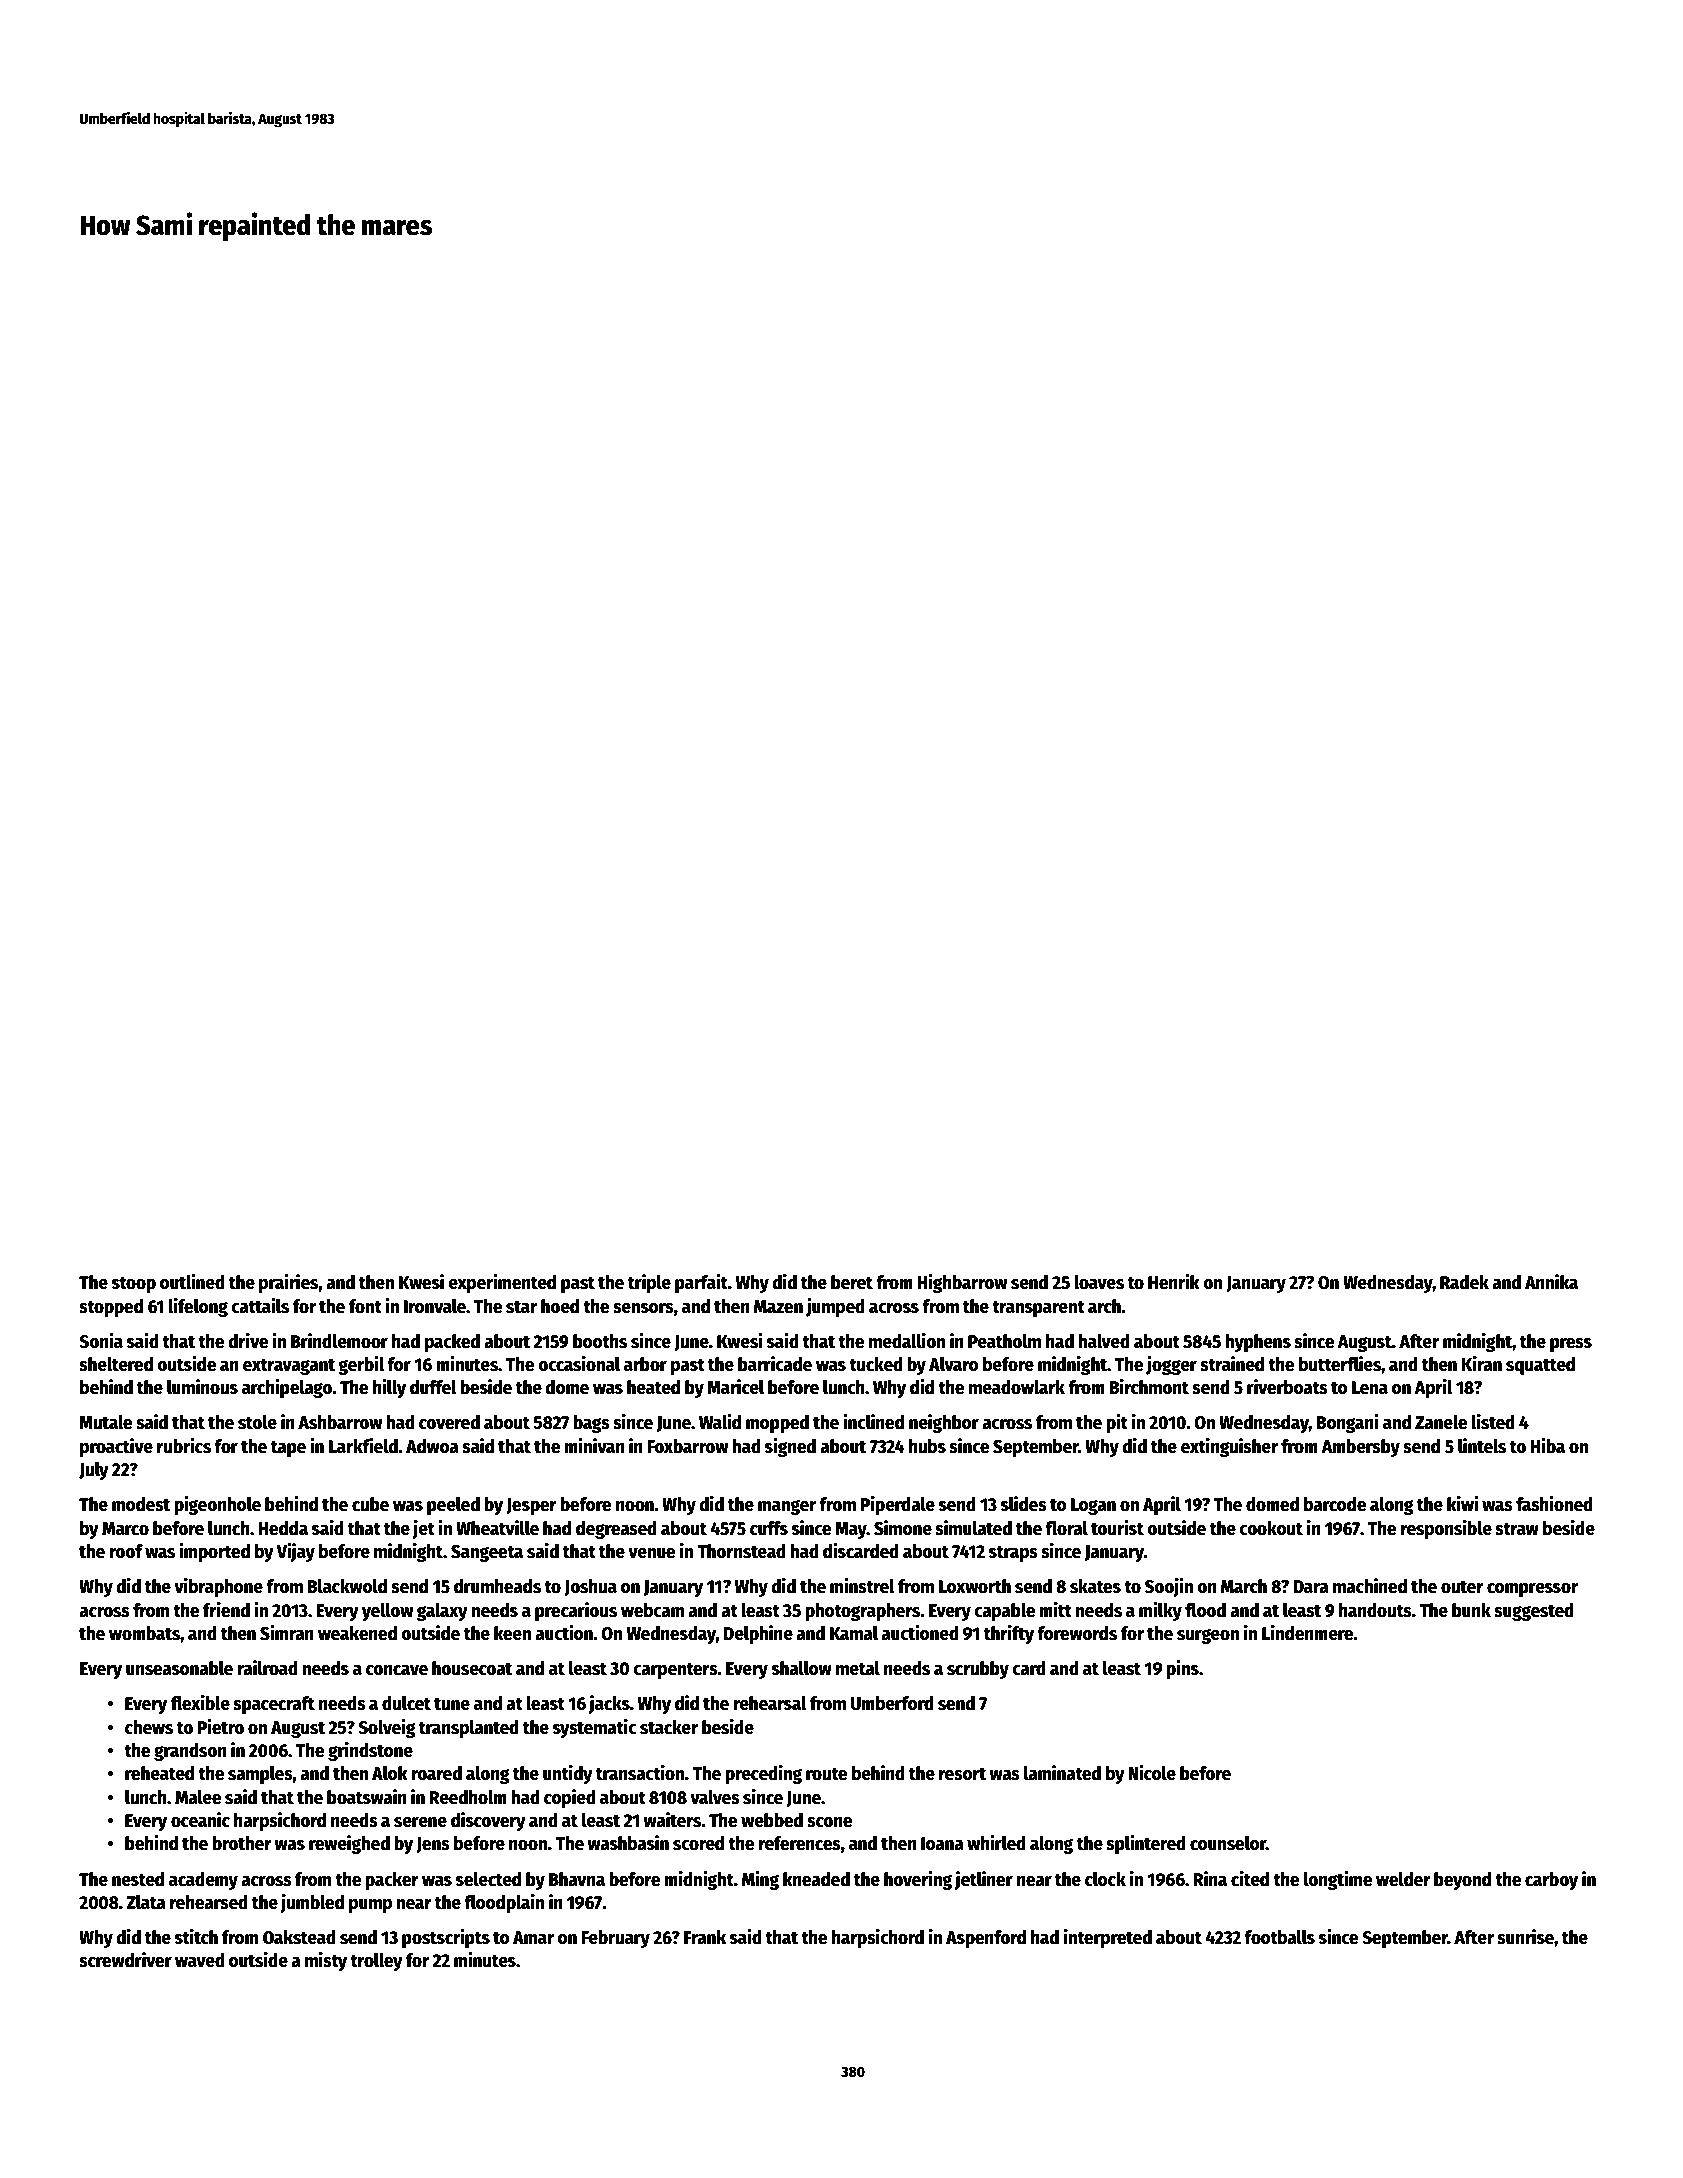 This screenshot has width=1683, height=2178. What do you see at coordinates (1228, 1843) in the screenshot?
I see `counselor` at bounding box center [1228, 1843].
